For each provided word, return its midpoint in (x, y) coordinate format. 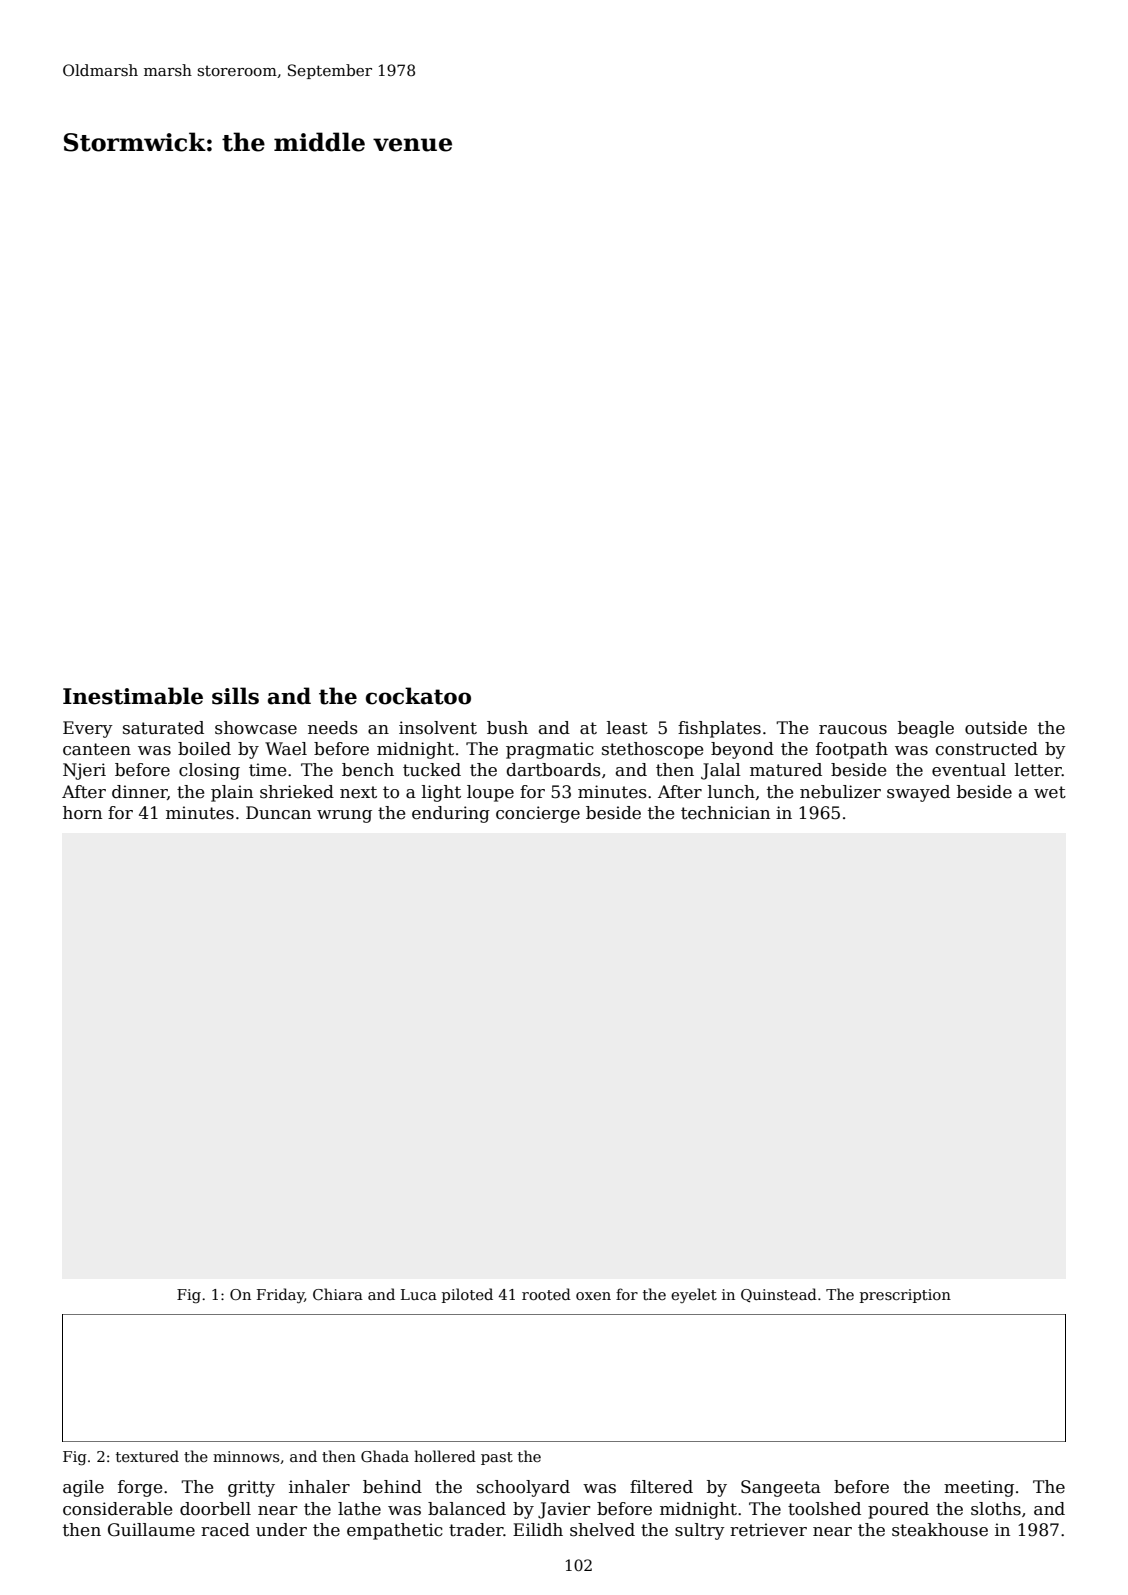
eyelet (694, 1295)
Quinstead (779, 1295)
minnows (246, 1456)
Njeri (84, 771)
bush (507, 728)
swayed (918, 793)
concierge (538, 814)
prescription (905, 1296)
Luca (419, 1294)
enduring (451, 814)
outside (996, 728)
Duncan (278, 813)
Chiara (338, 1294)
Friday (280, 1295)
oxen (593, 1296)
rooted (546, 1294)
